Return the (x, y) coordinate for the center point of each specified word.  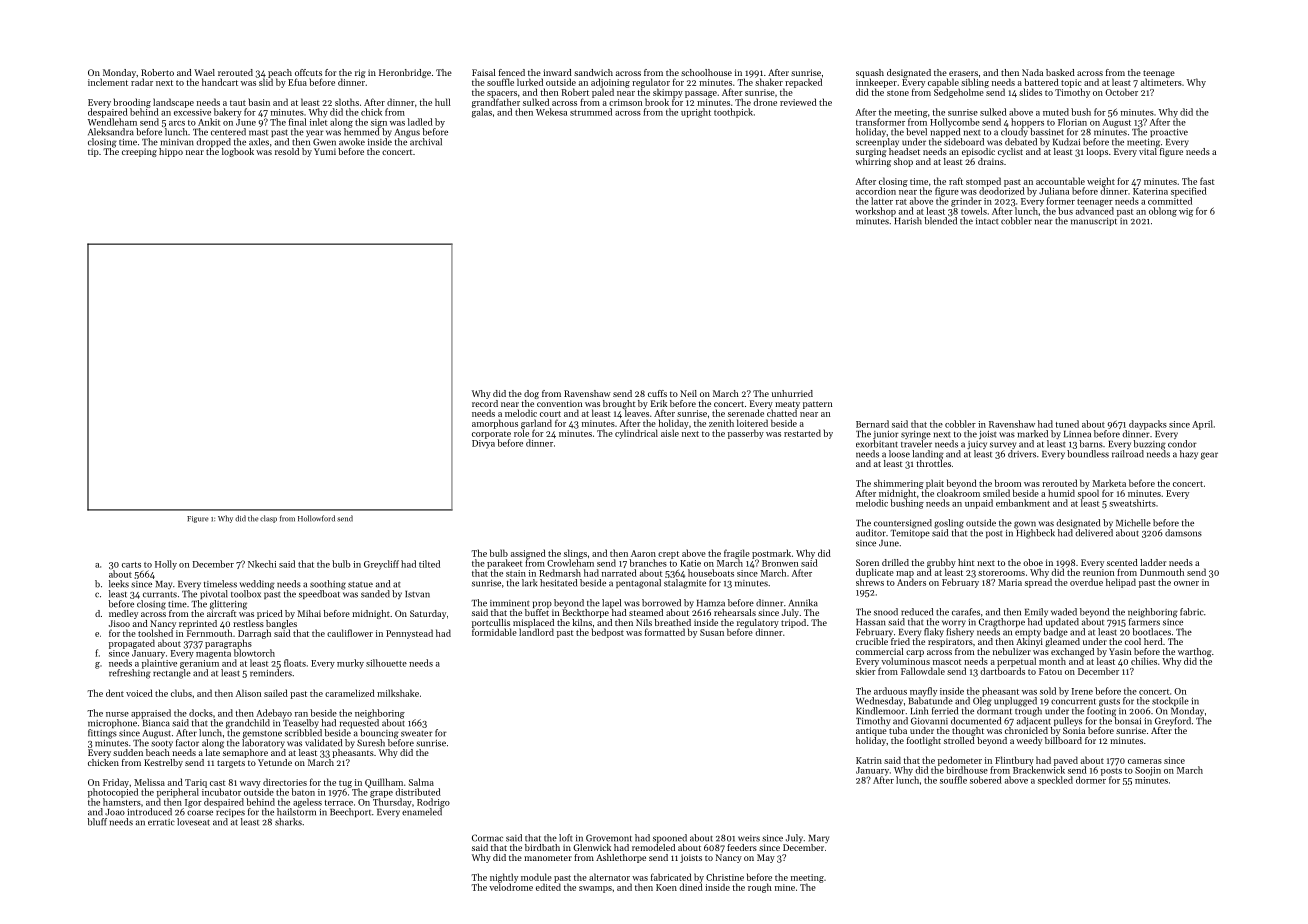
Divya (483, 444)
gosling (949, 524)
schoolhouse (706, 72)
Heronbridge (405, 73)
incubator (221, 792)
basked (1060, 72)
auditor (871, 533)
